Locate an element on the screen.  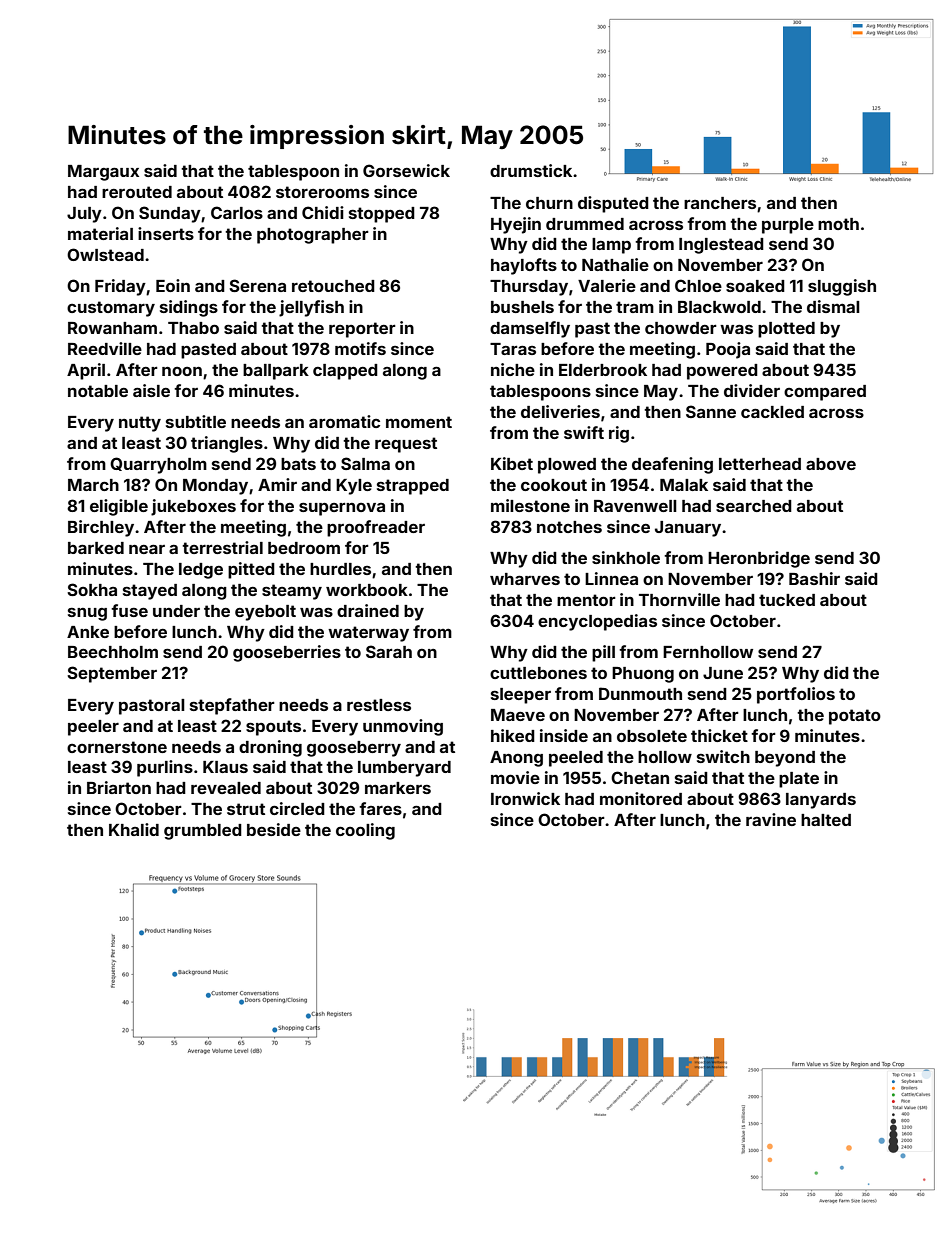
tucked is located at coordinates (787, 600).
